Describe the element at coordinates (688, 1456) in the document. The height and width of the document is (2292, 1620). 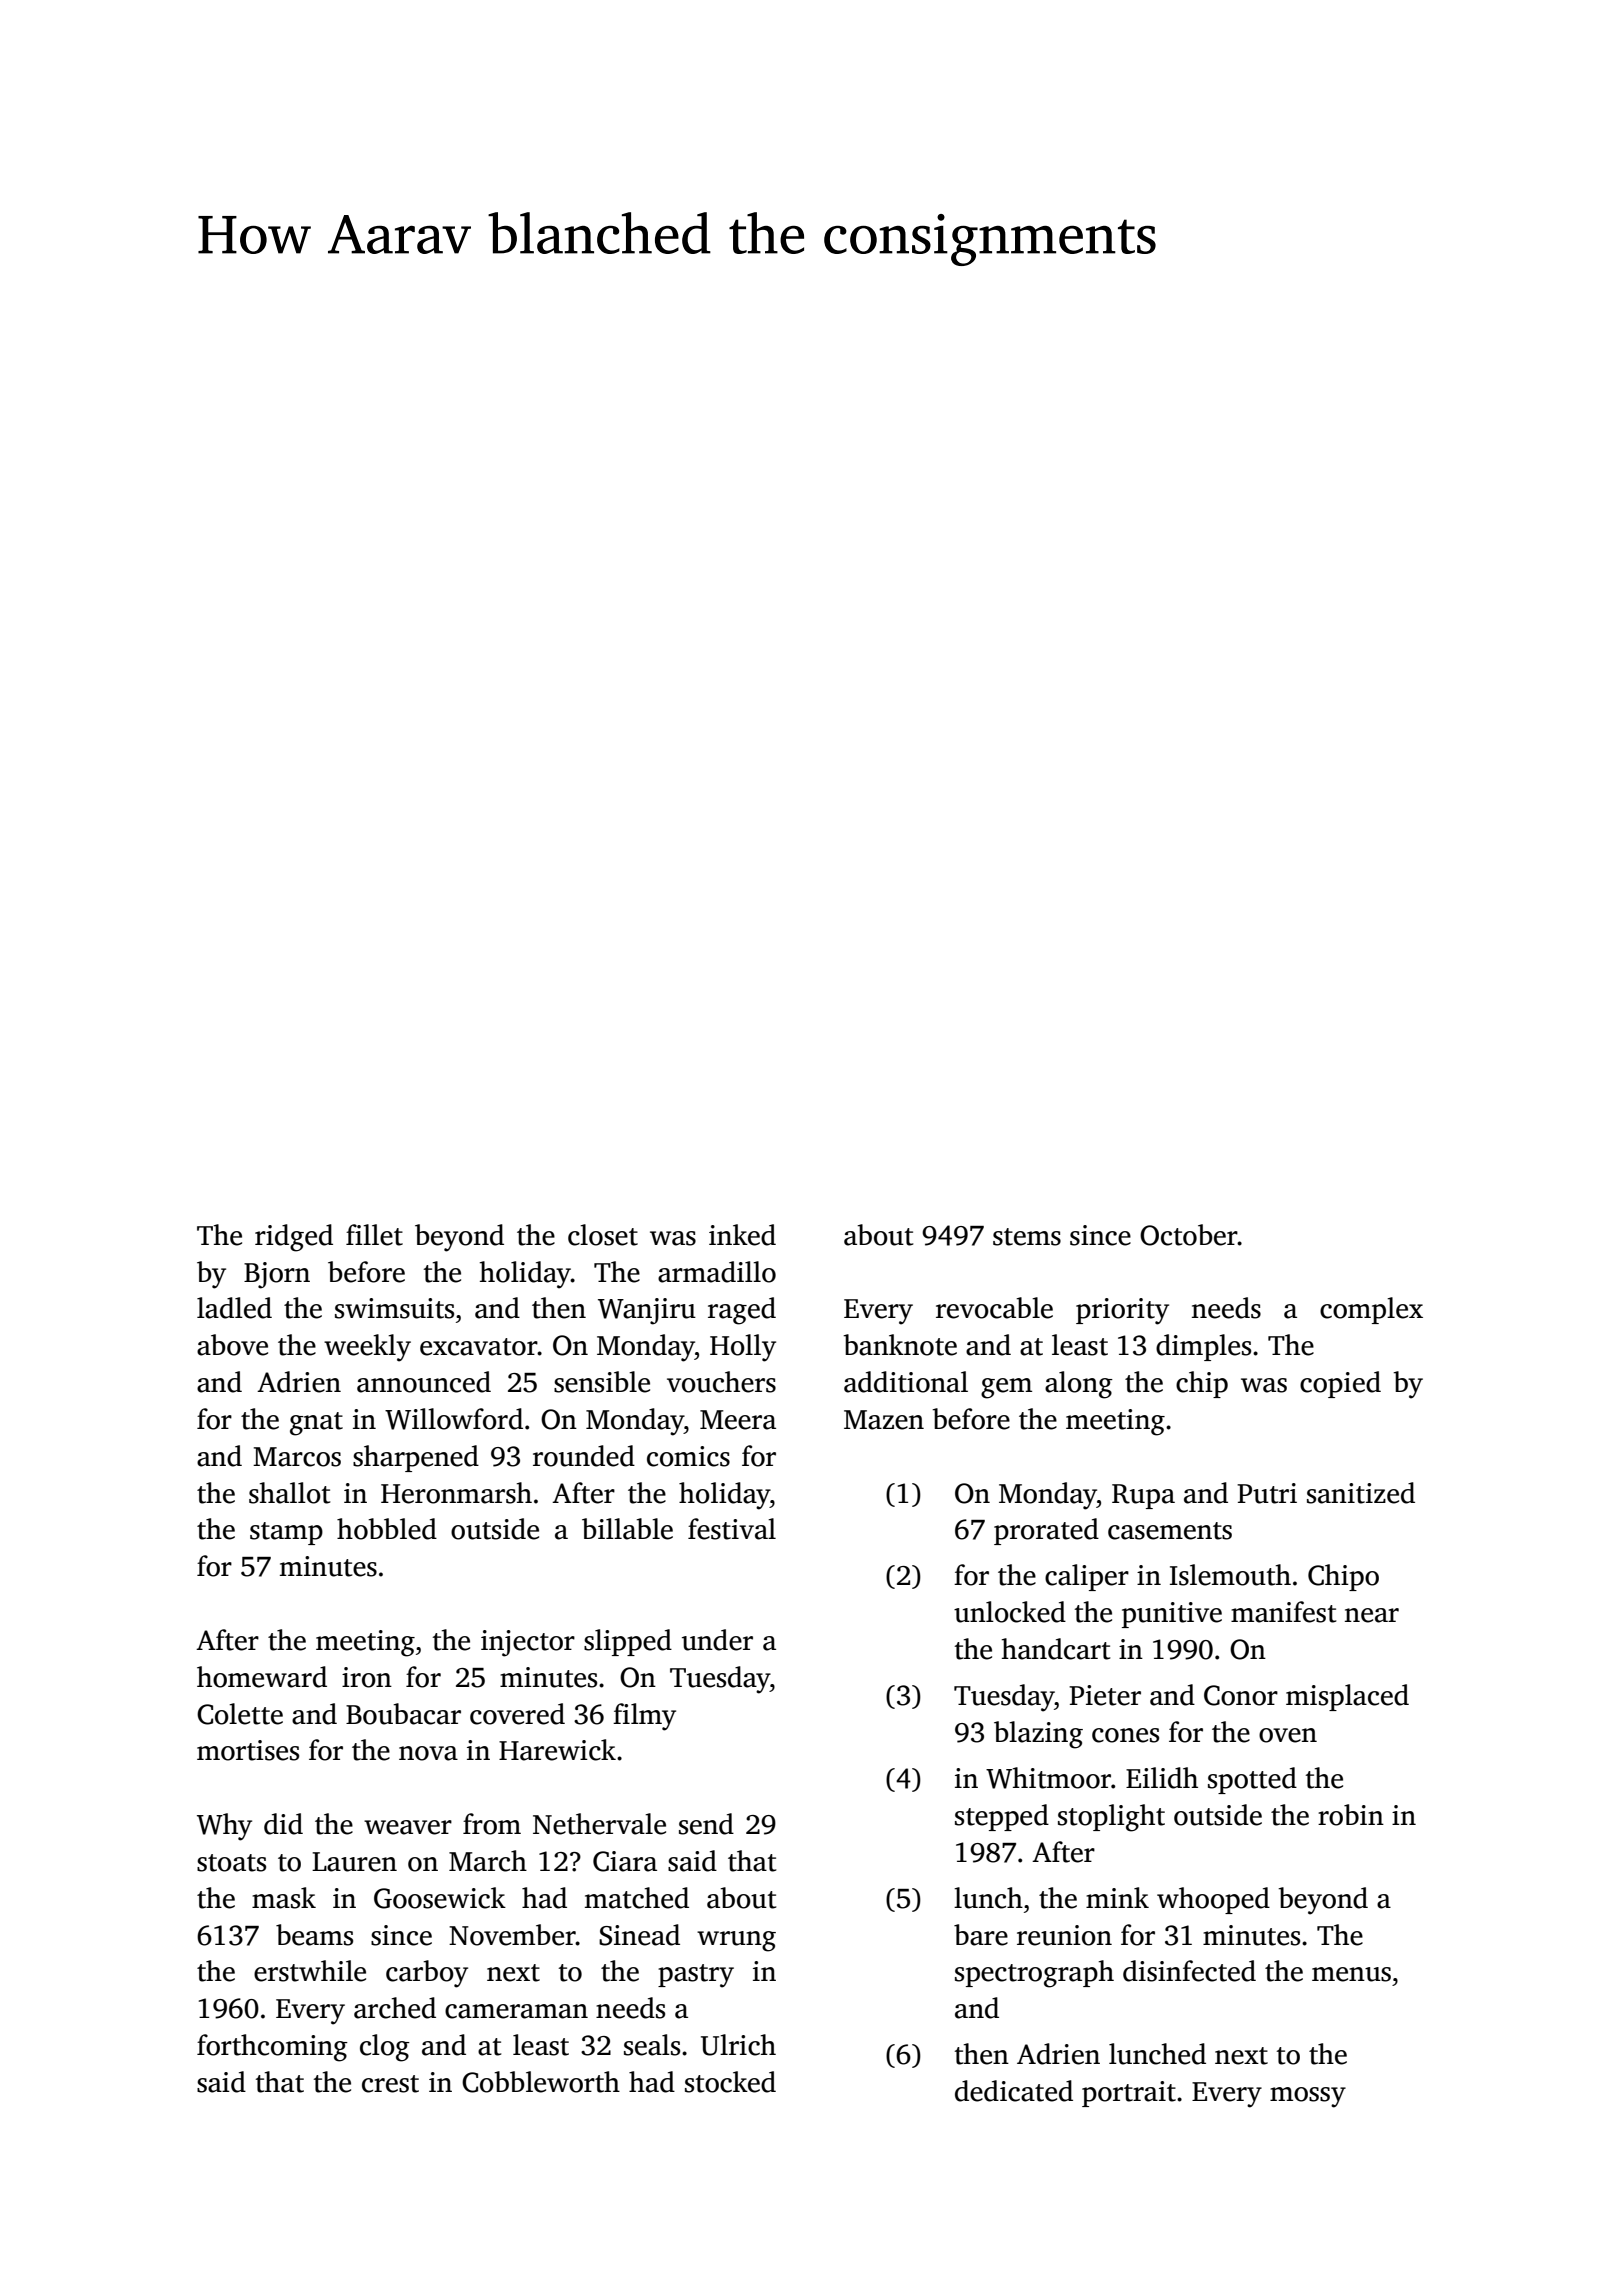
I see `comics` at that location.
